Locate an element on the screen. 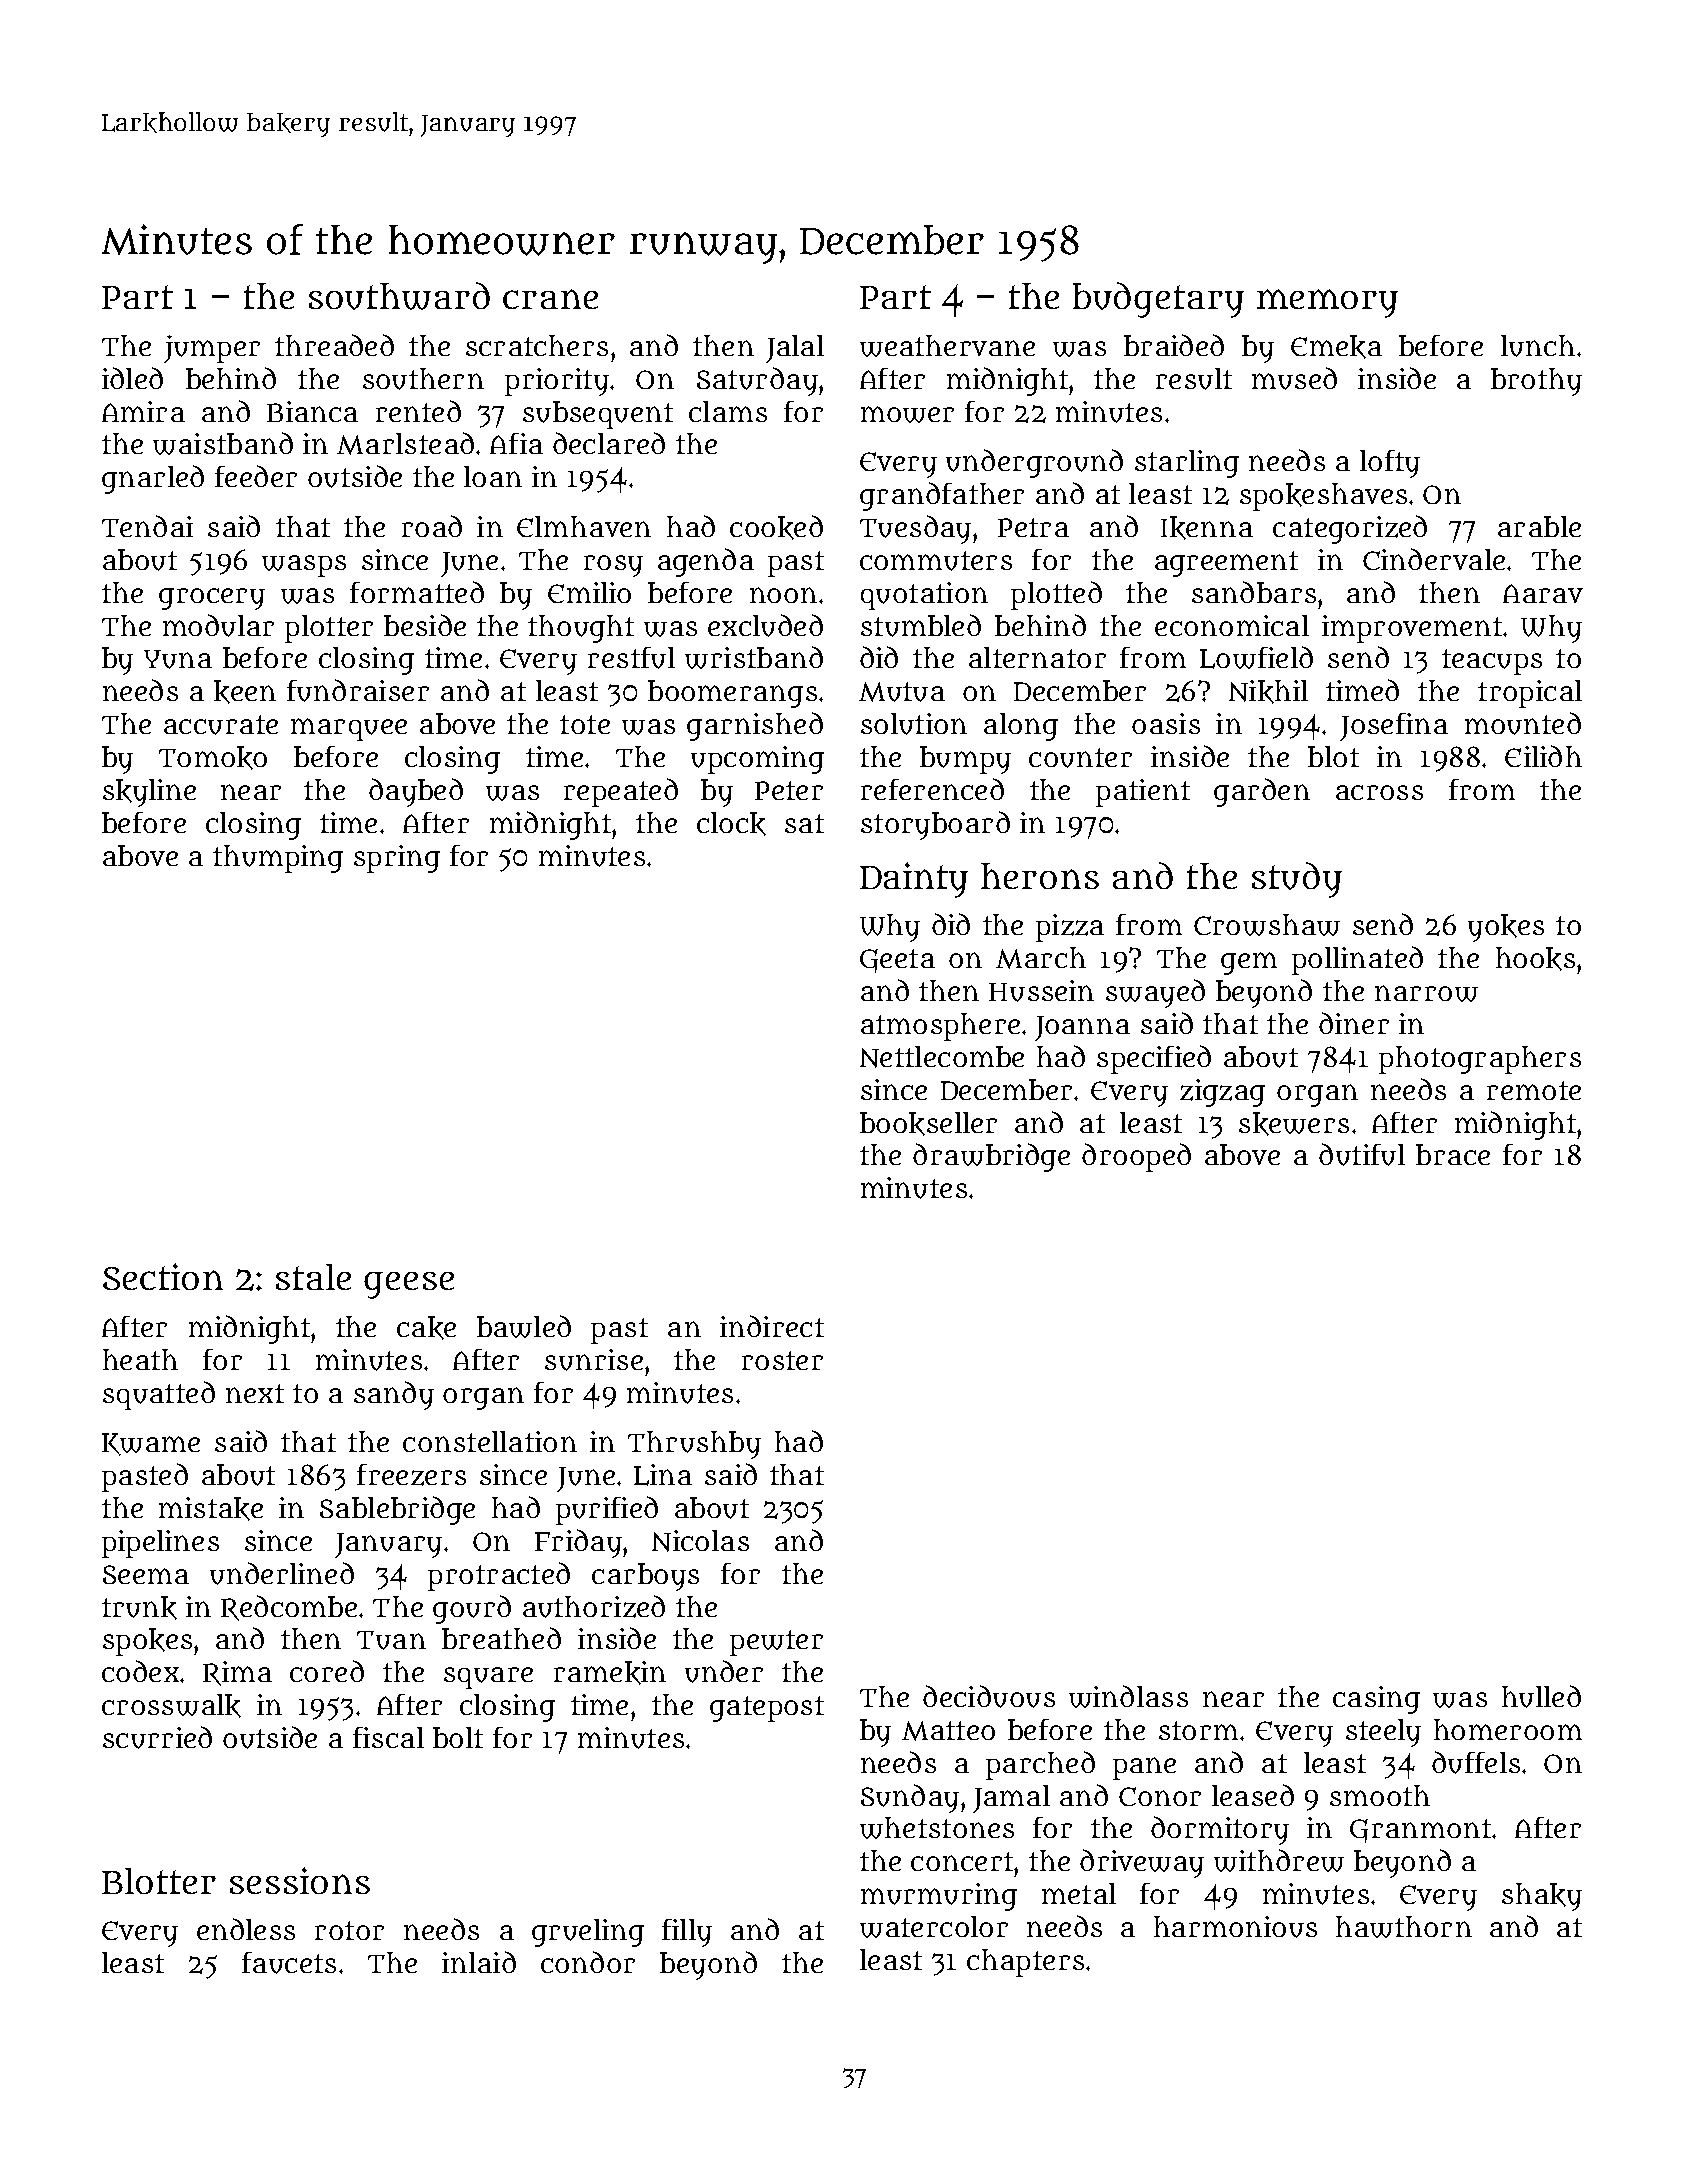 The image size is (1683, 2178). teacups is located at coordinates (1492, 662).
